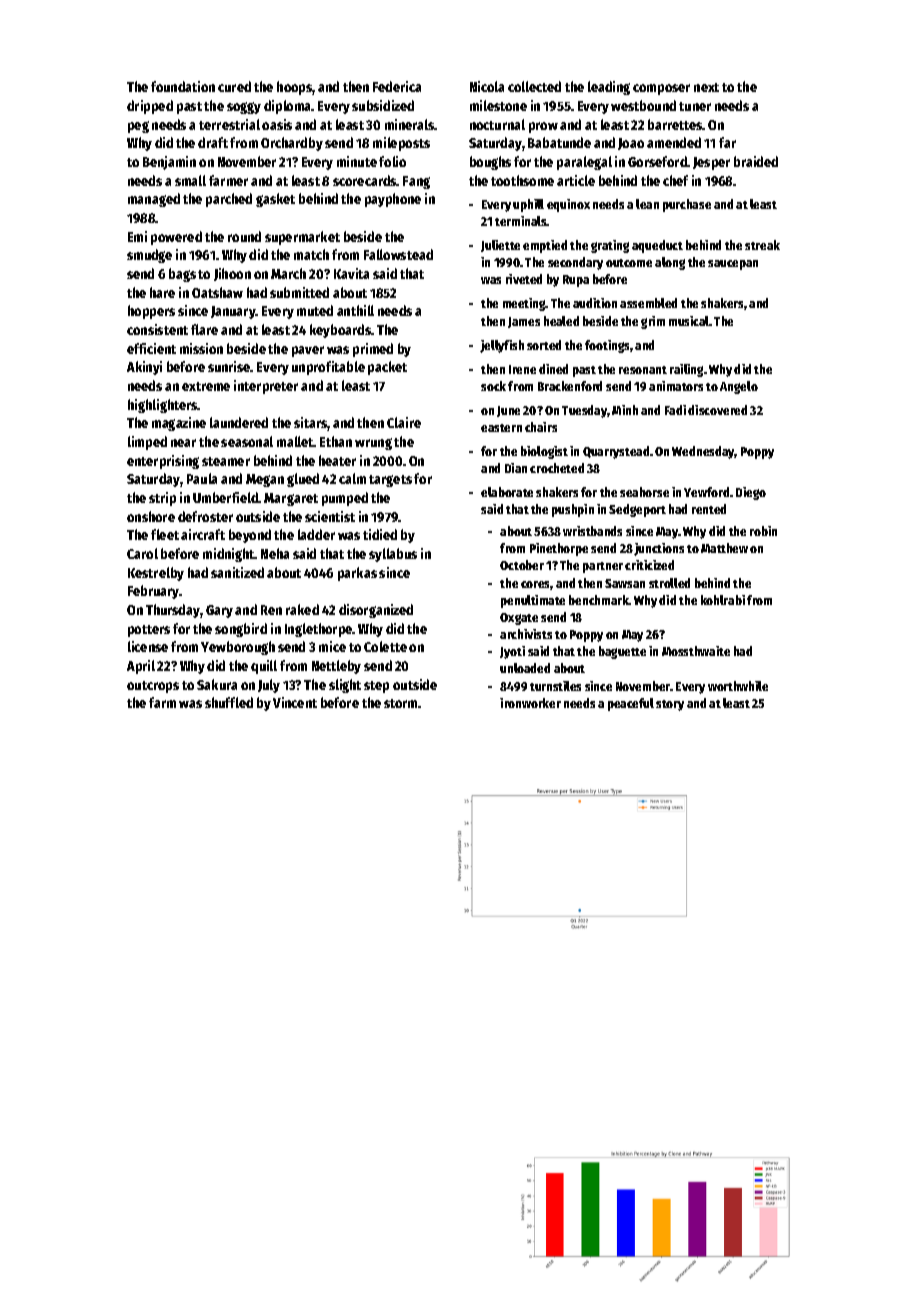 This screenshot has width=908, height=1316. I want to click on strolled, so click(669, 583).
